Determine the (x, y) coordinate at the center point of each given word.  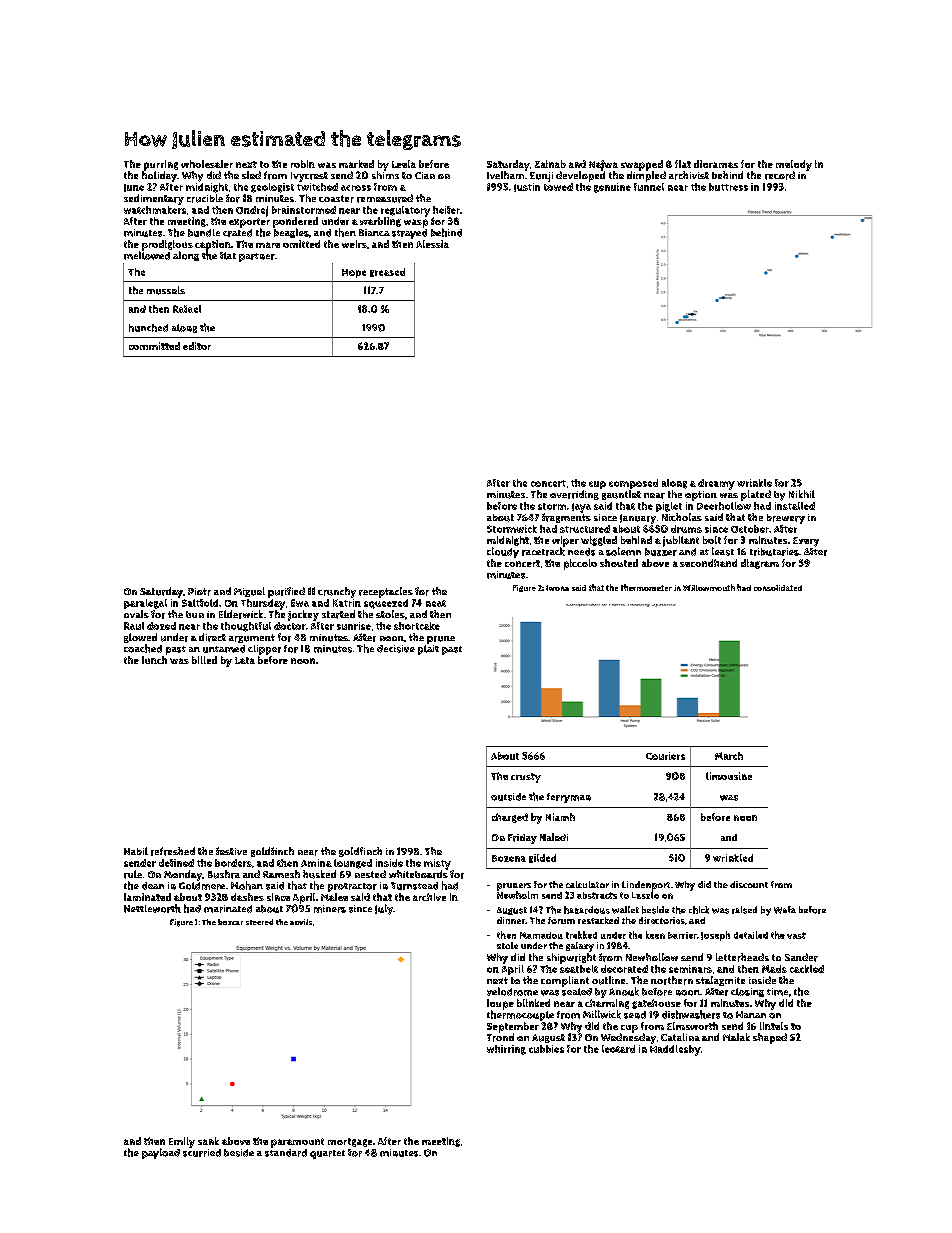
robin (303, 164)
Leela (404, 164)
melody (794, 165)
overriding (574, 495)
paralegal (145, 604)
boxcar (230, 922)
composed (633, 484)
